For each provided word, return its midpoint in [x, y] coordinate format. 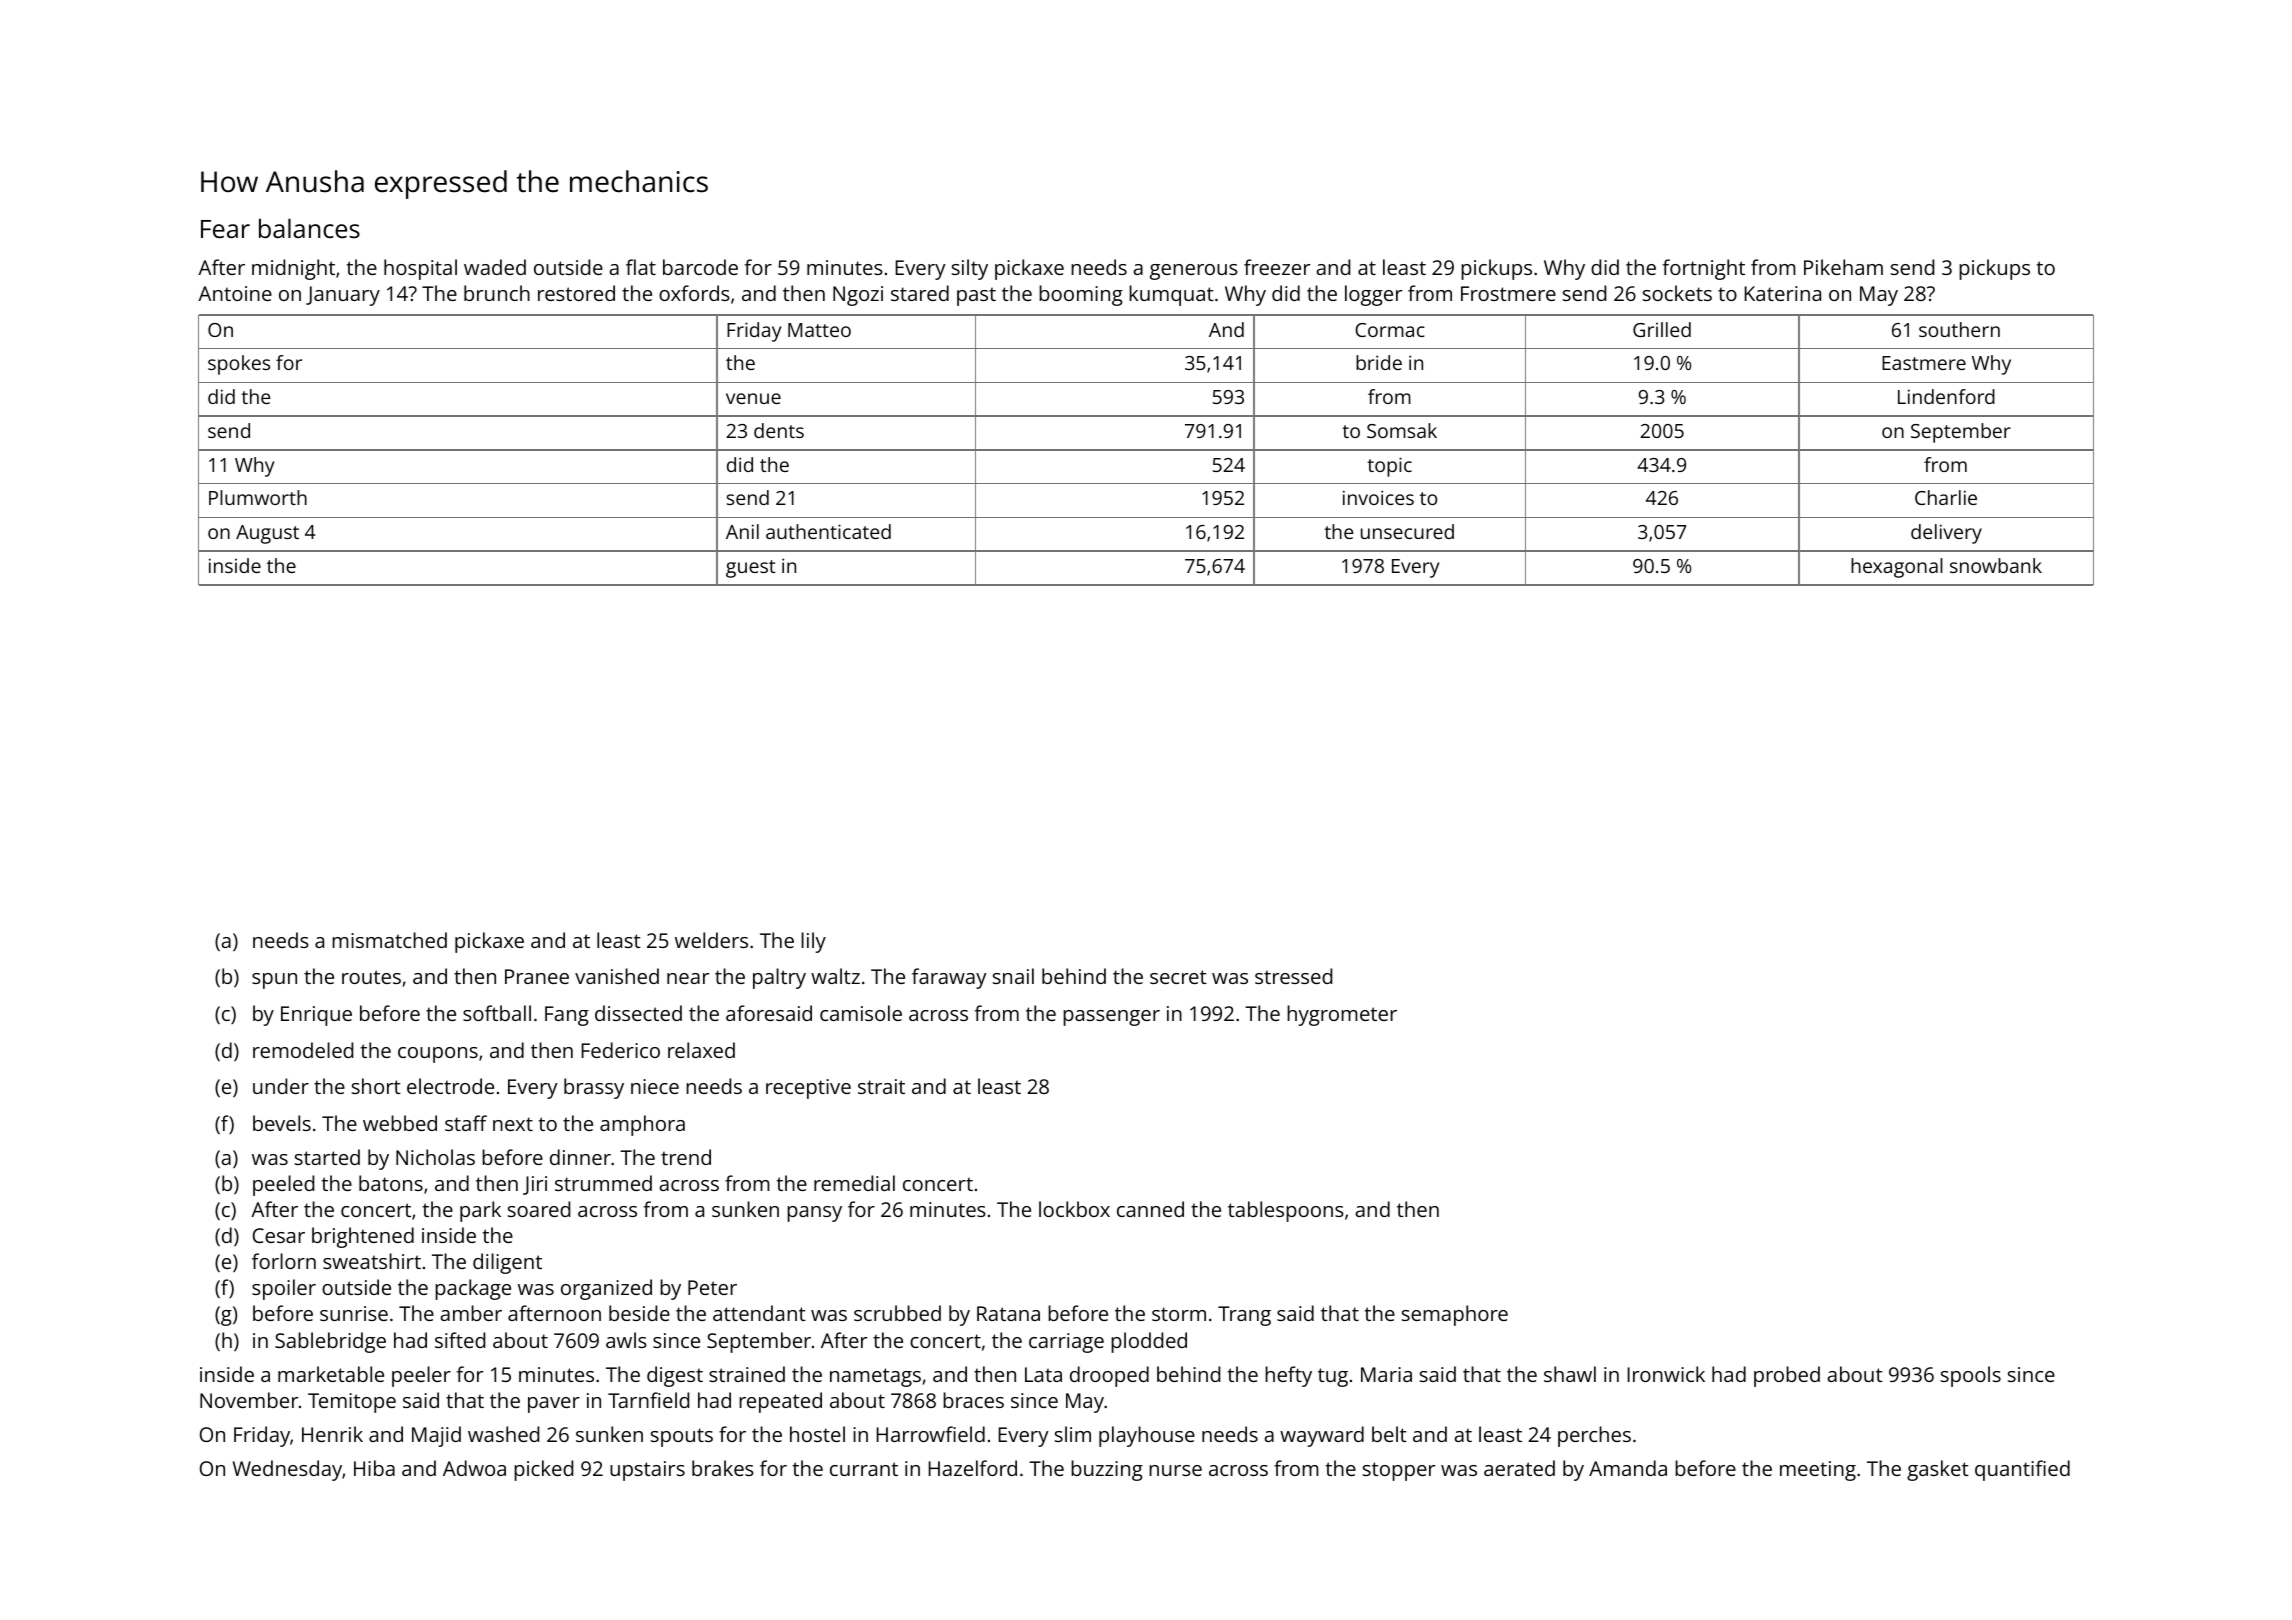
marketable [331, 1374]
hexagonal [1897, 568]
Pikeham [1843, 267]
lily [813, 942]
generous [1194, 272]
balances [309, 228]
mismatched [389, 940]
